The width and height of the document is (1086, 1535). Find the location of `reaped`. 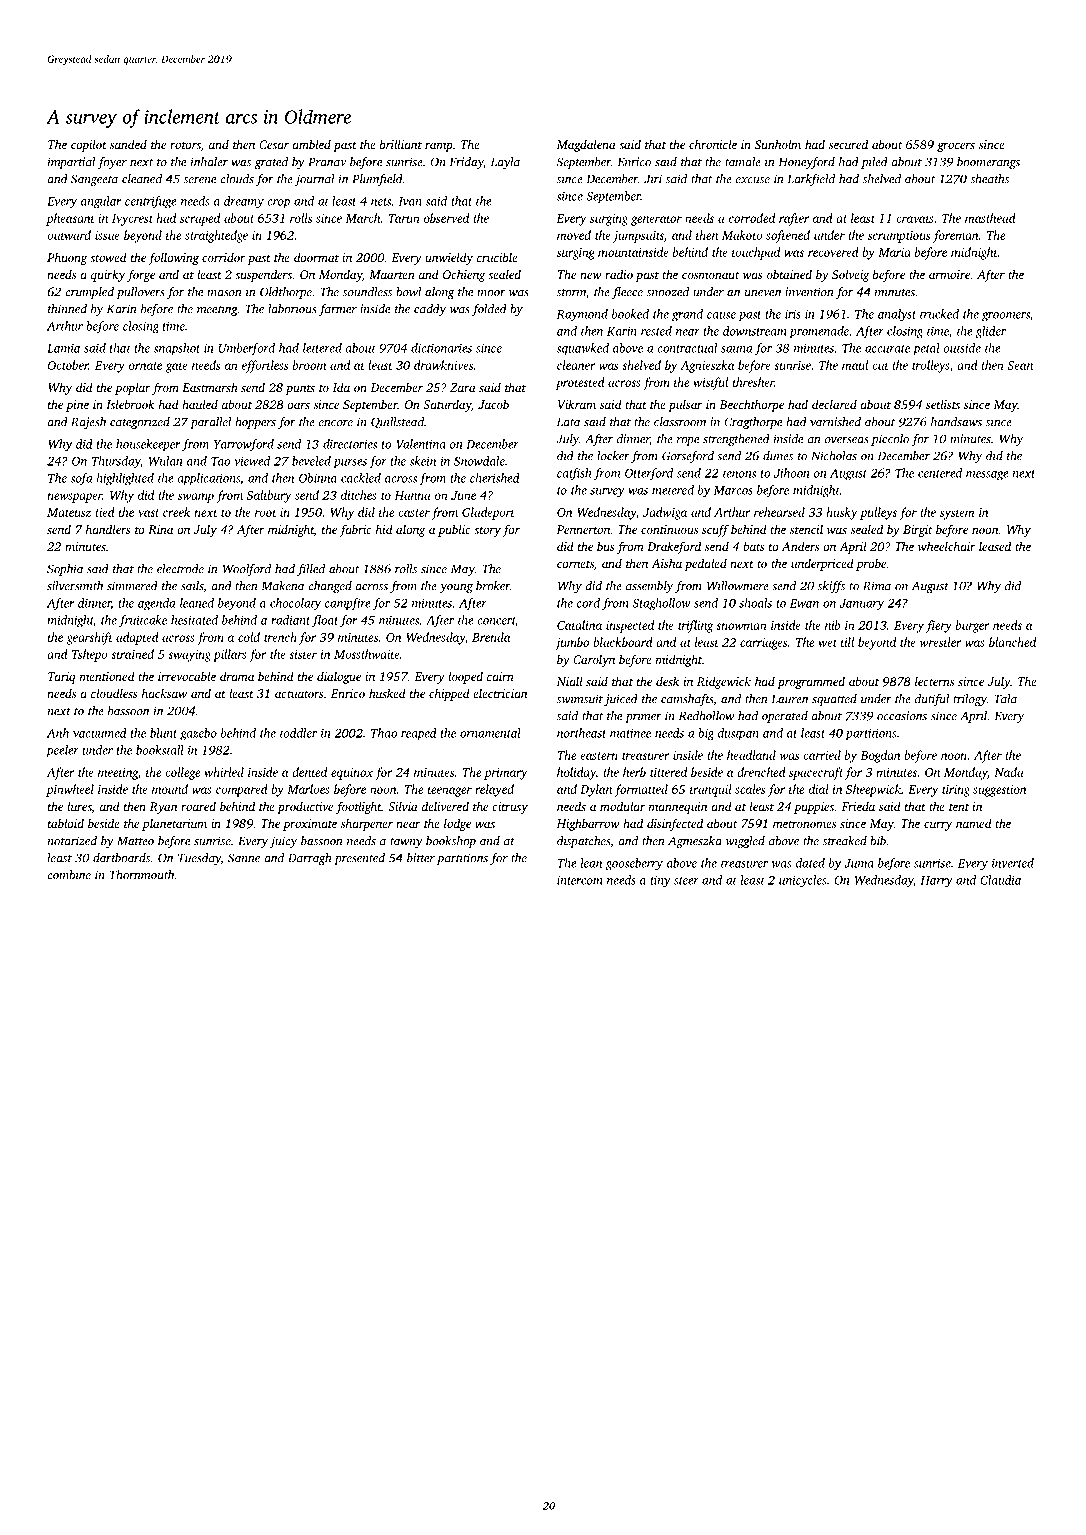

reaped is located at coordinates (419, 734).
